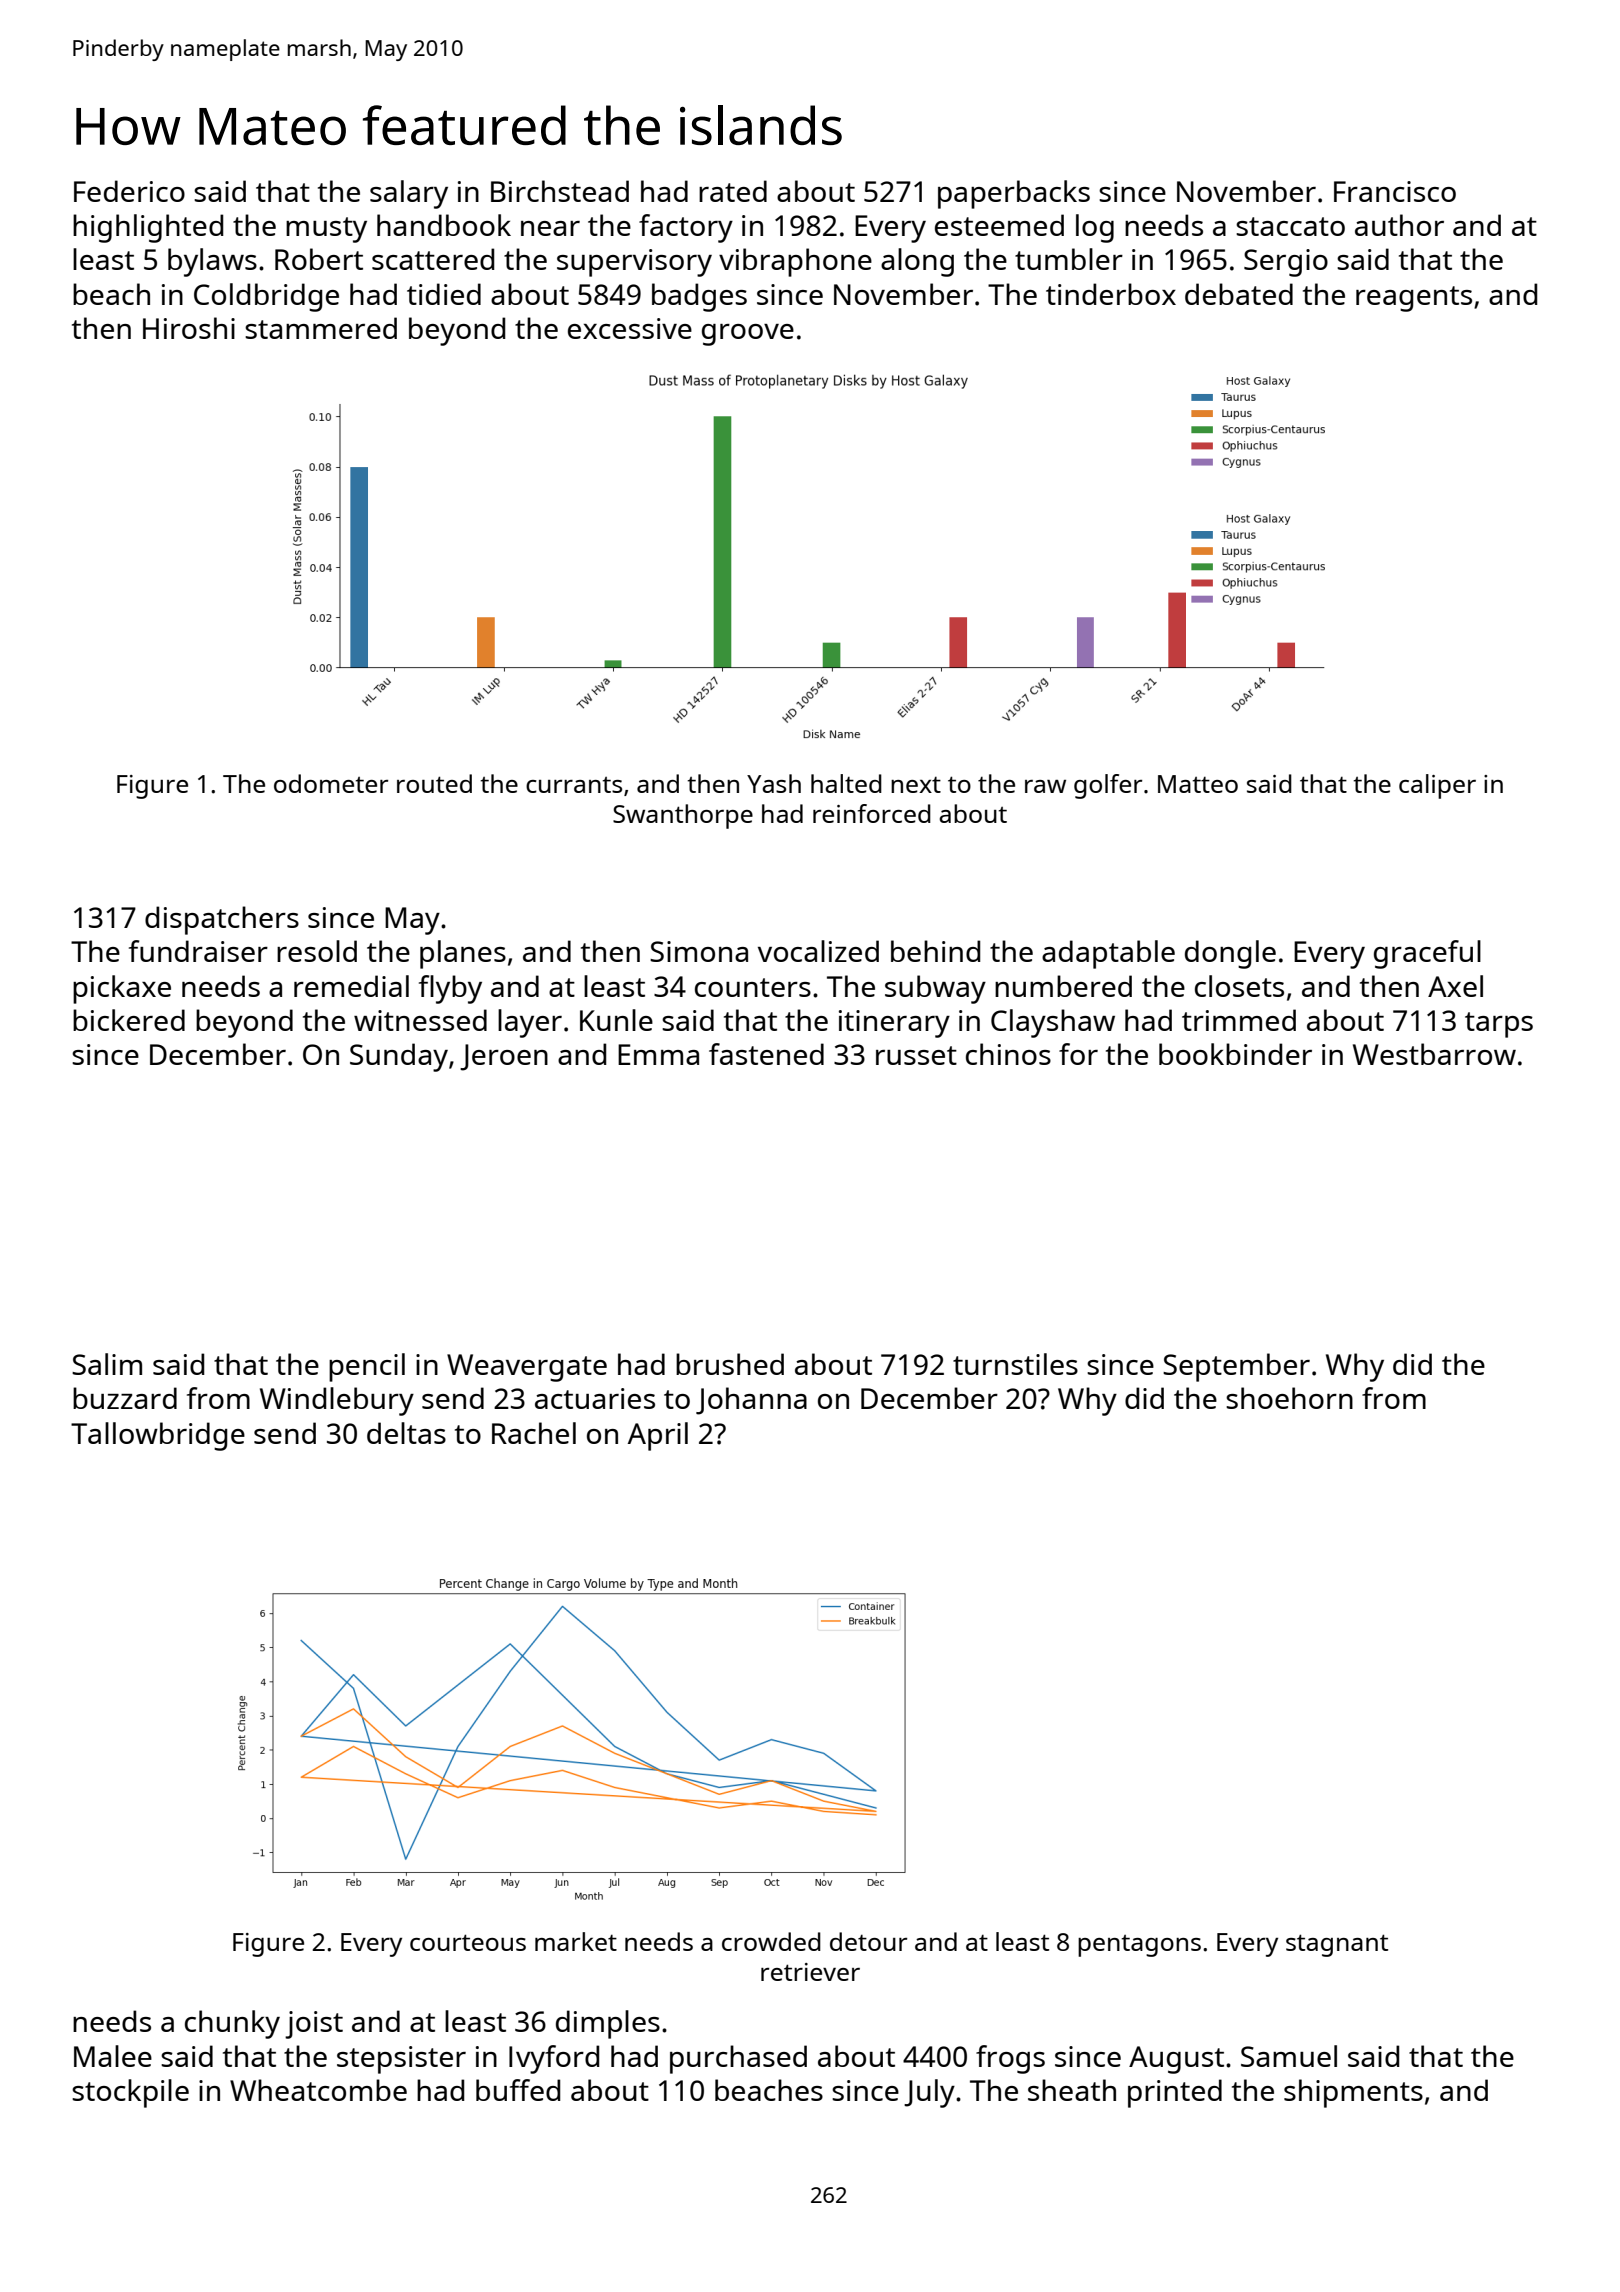  What do you see at coordinates (534, 1433) in the screenshot?
I see `Rachel` at bounding box center [534, 1433].
